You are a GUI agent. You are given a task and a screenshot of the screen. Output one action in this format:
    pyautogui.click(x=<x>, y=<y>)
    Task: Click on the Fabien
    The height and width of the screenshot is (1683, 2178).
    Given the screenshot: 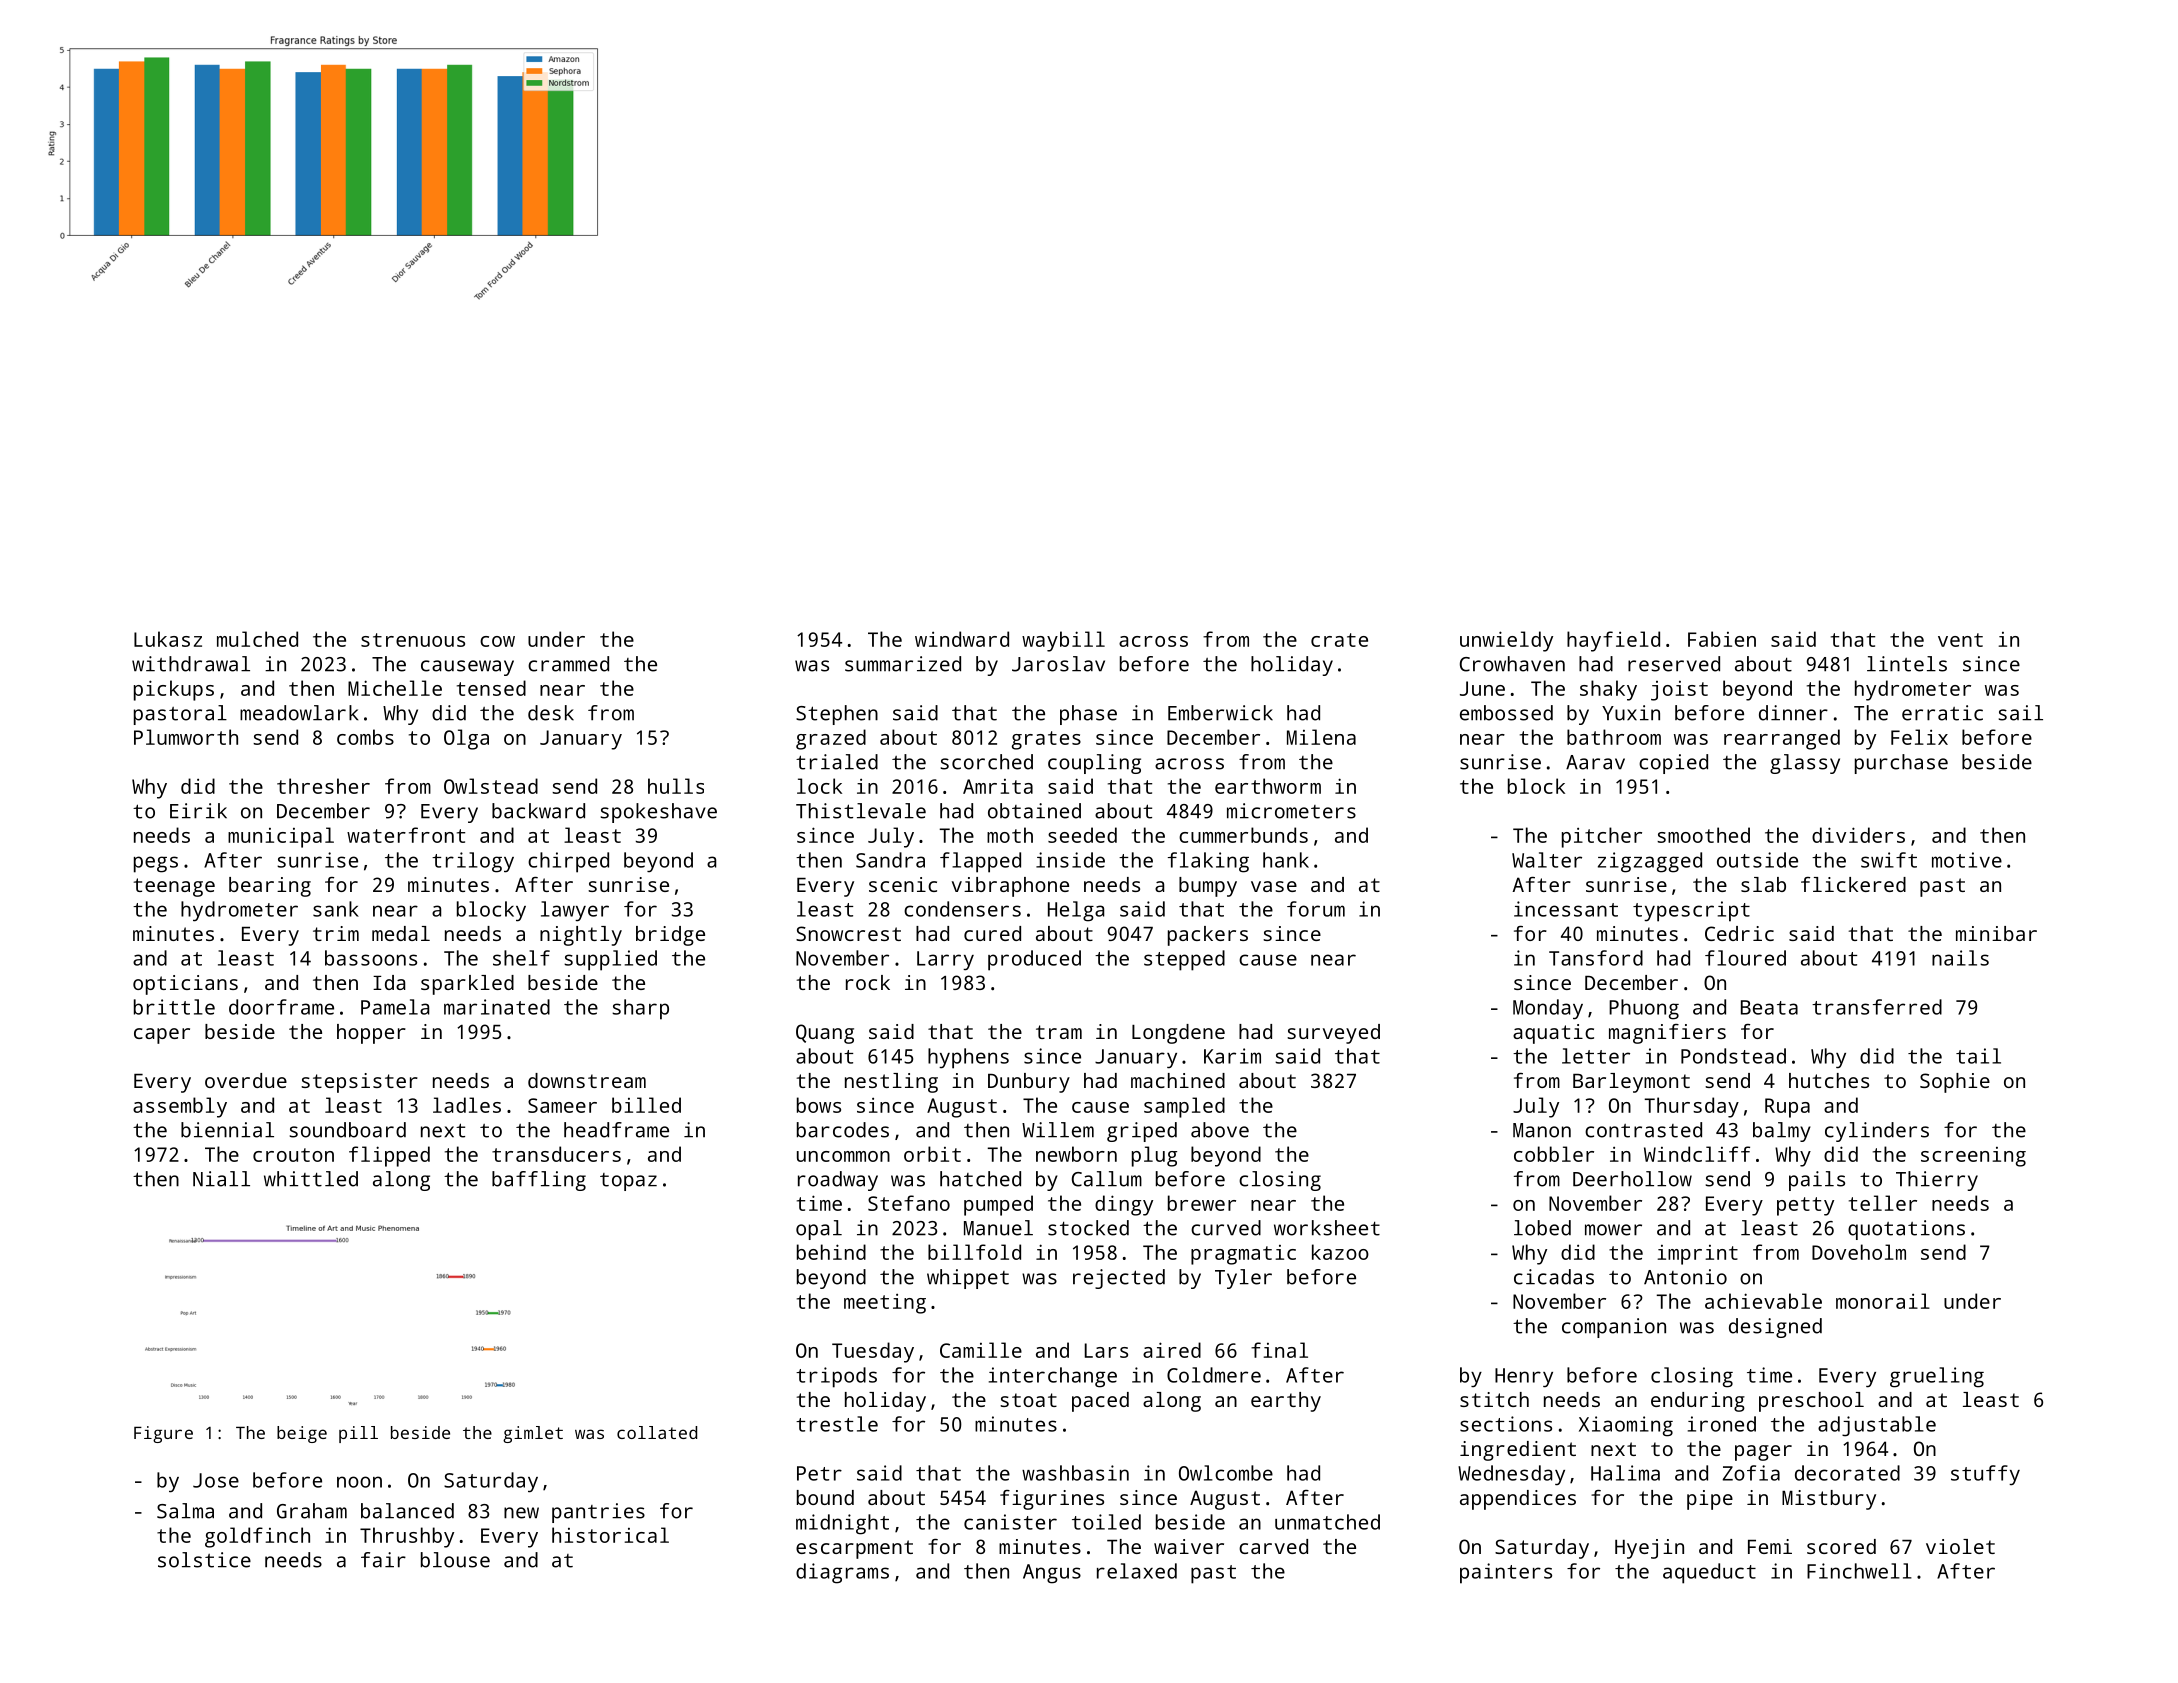 What is the action you would take?
    pyautogui.click(x=1722, y=639)
